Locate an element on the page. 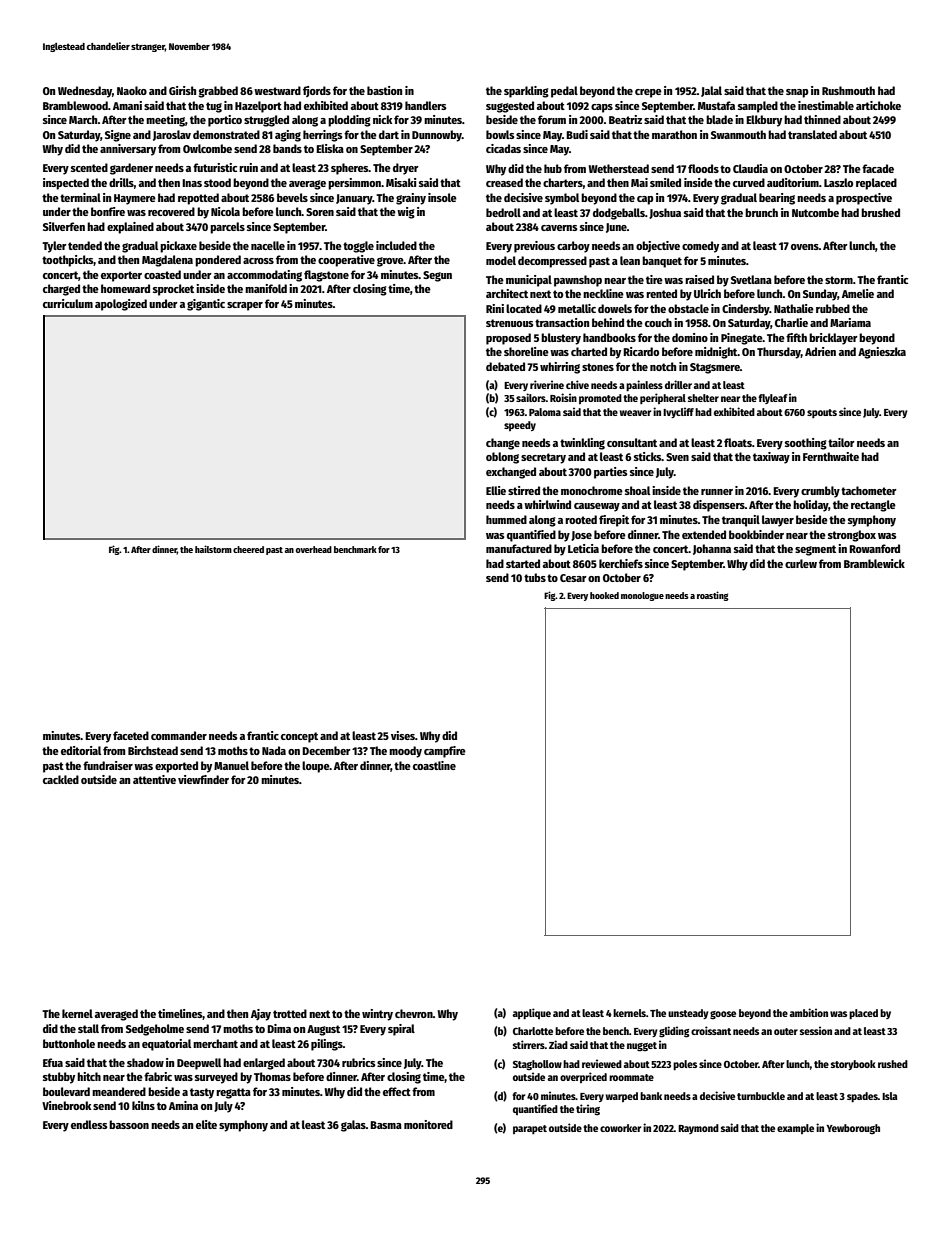  elite is located at coordinates (206, 1124).
